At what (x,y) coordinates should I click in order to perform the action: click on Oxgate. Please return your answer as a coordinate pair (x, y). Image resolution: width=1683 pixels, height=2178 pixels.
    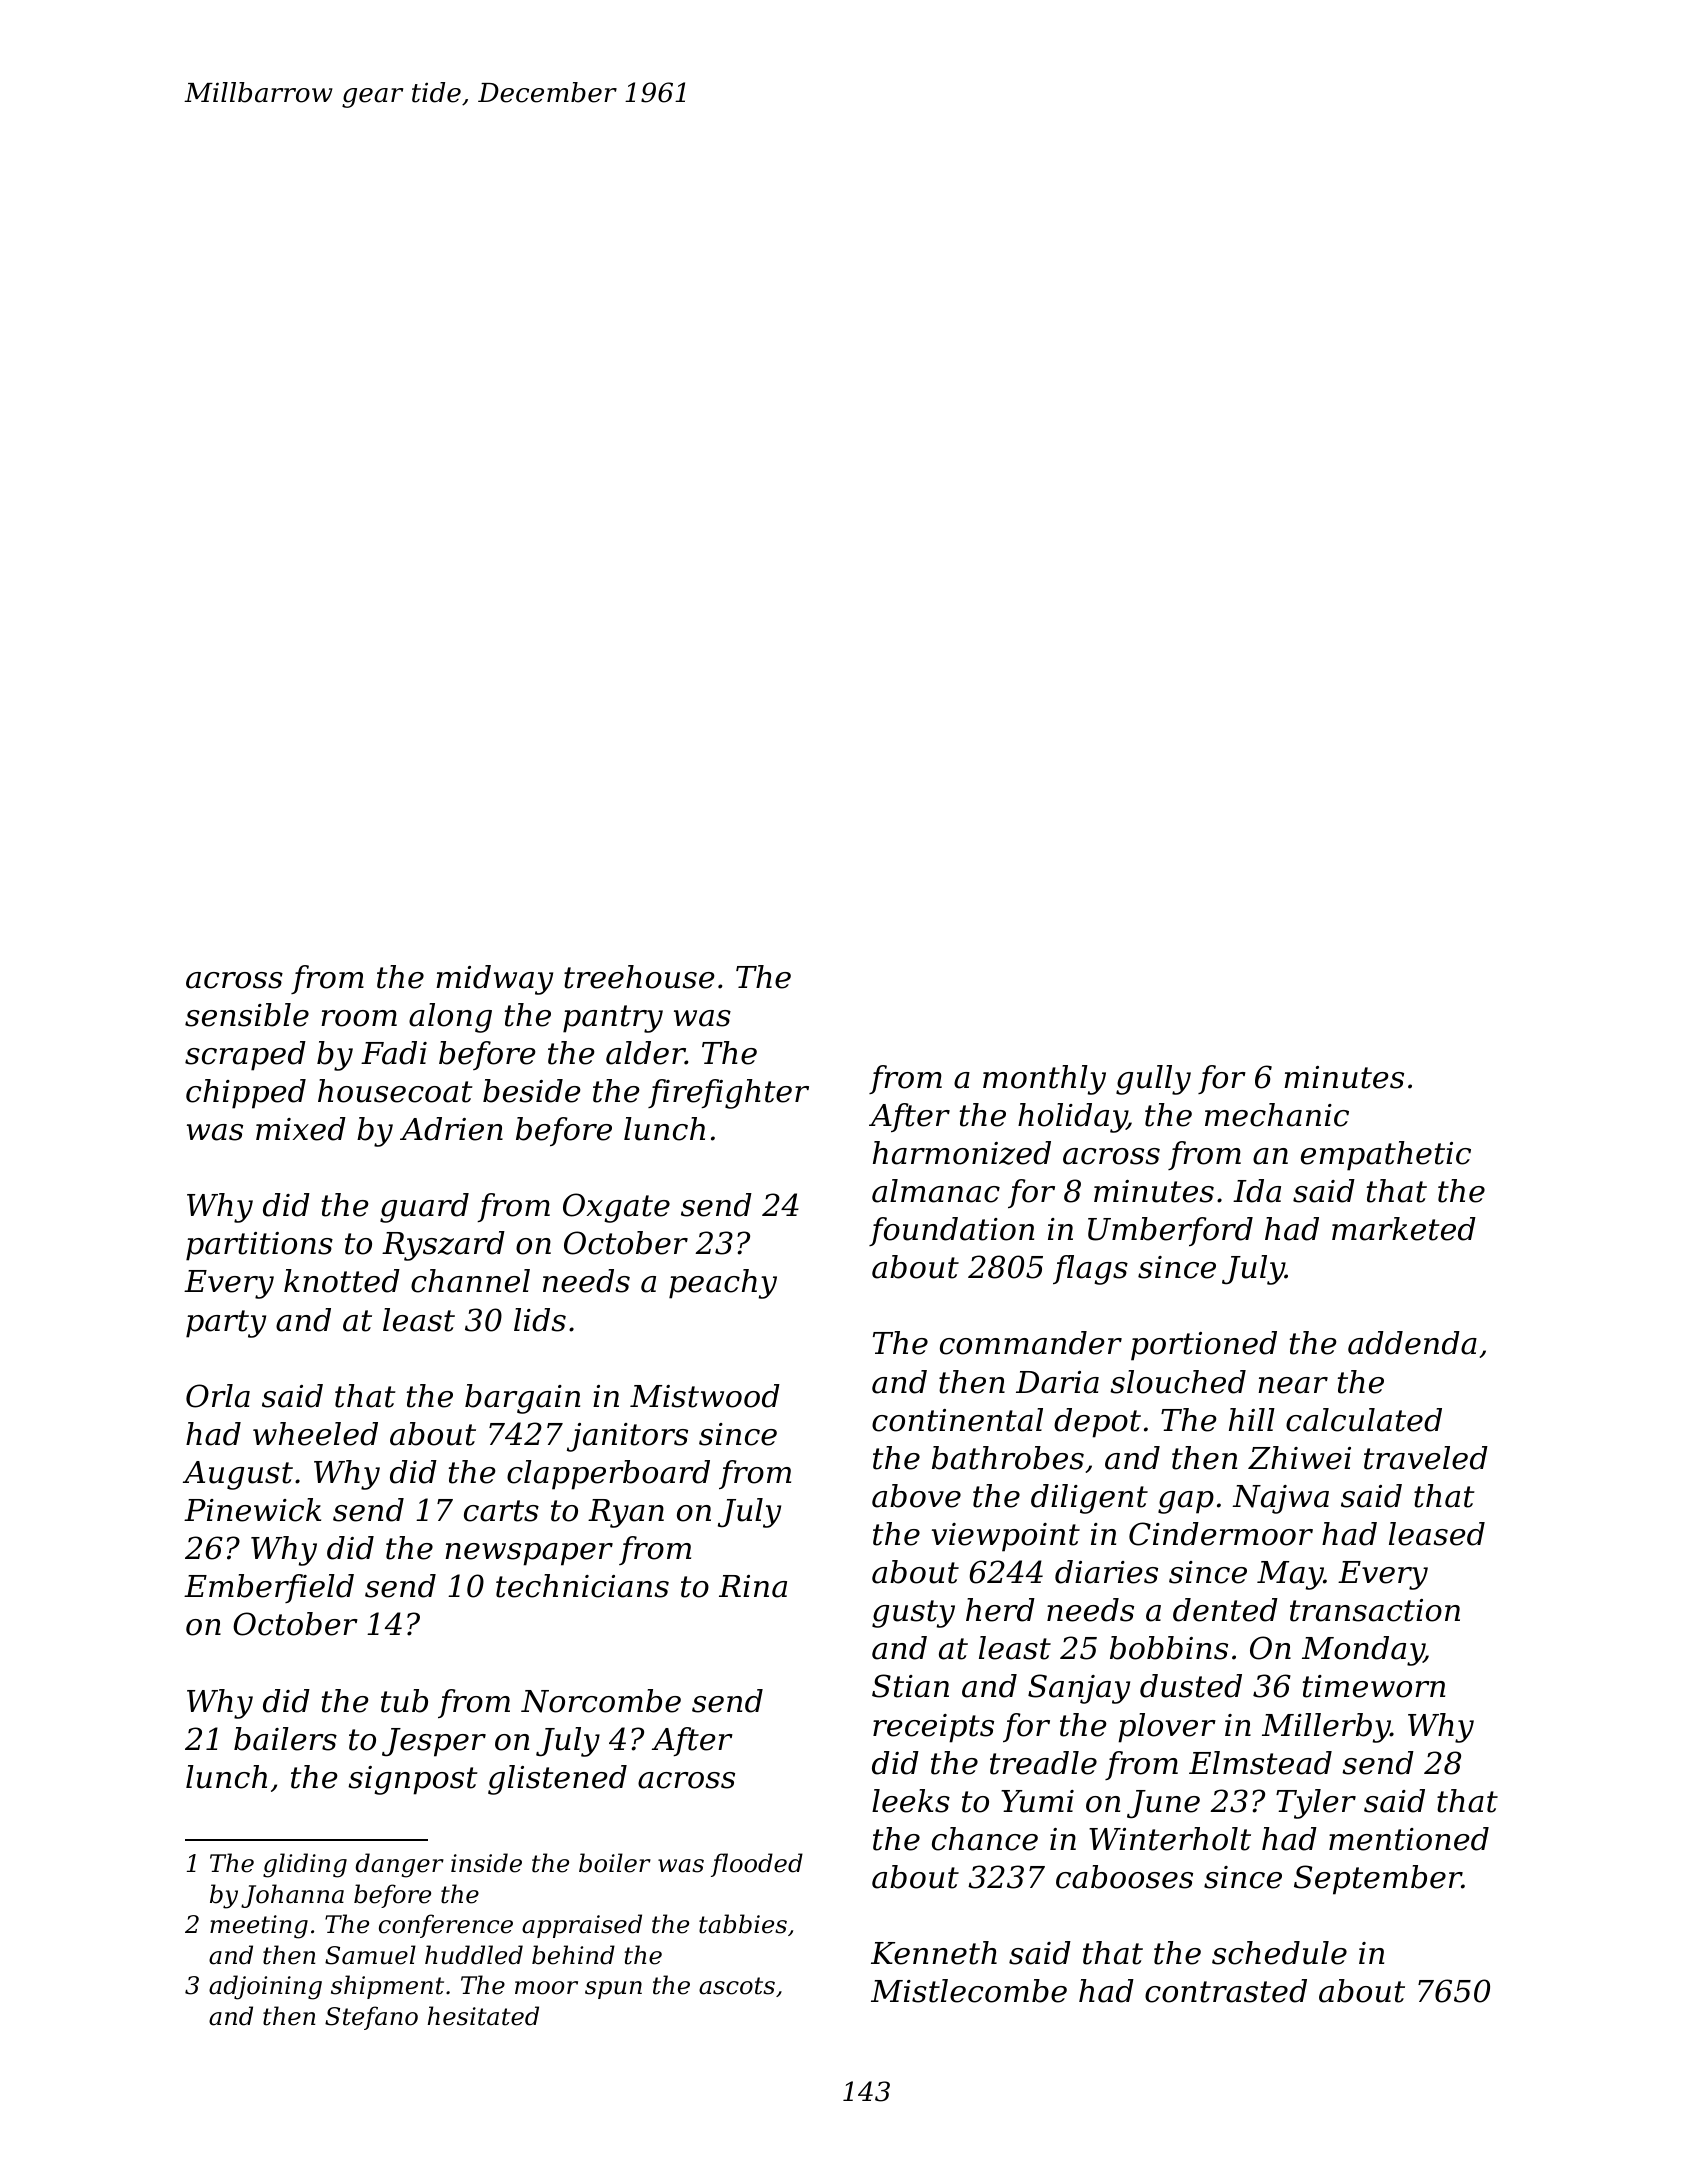
    Looking at the image, I should click on (616, 1208).
